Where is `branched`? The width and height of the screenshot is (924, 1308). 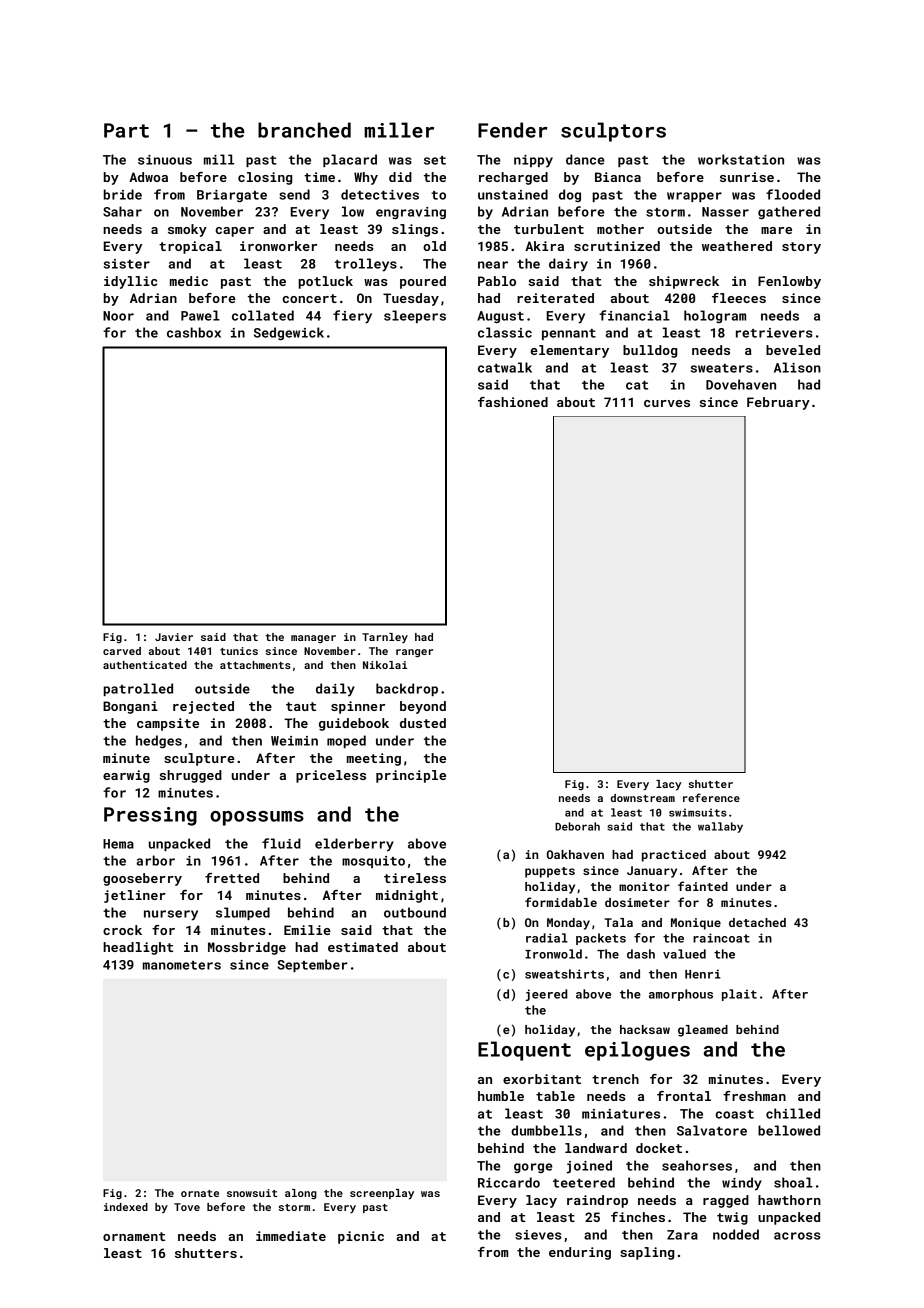 branched is located at coordinates (304, 130).
